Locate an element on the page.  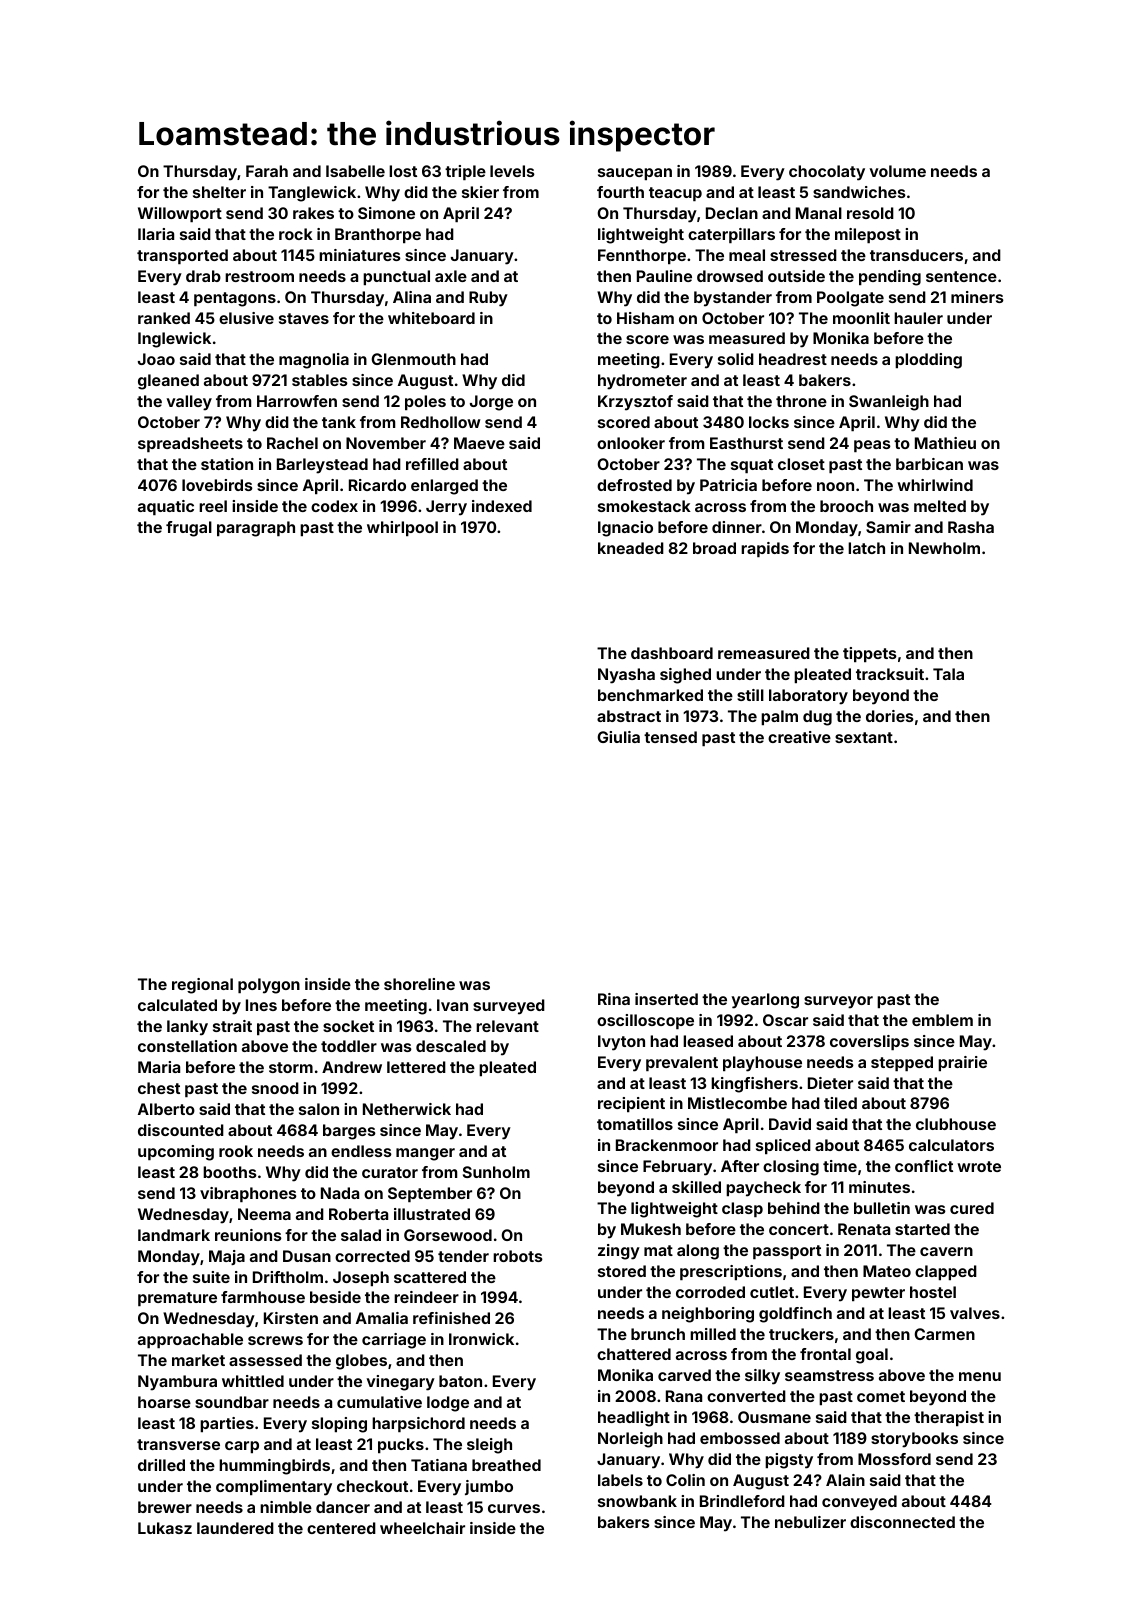
miners is located at coordinates (977, 297).
